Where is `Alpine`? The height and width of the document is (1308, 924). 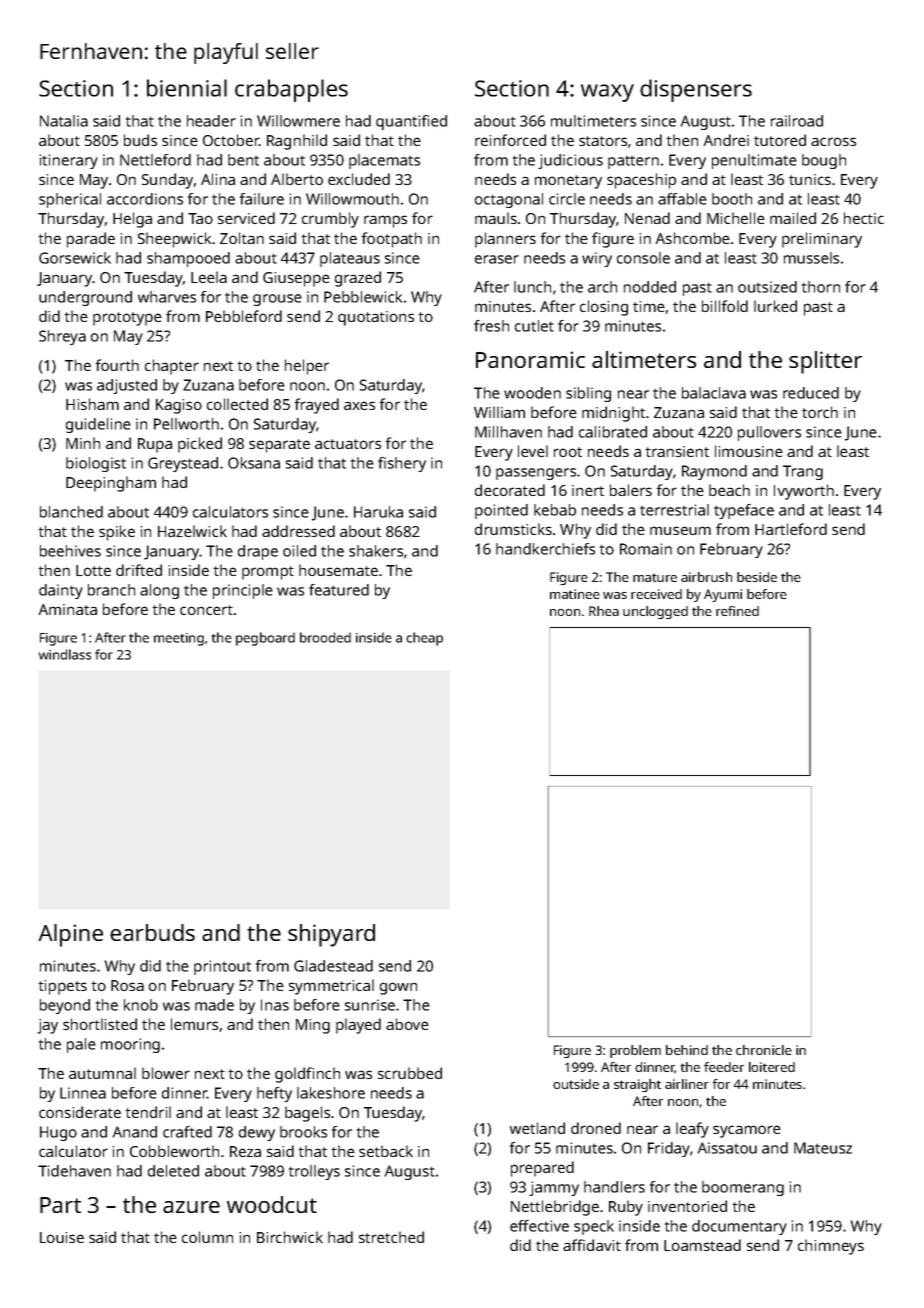 Alpine is located at coordinates (71, 935).
